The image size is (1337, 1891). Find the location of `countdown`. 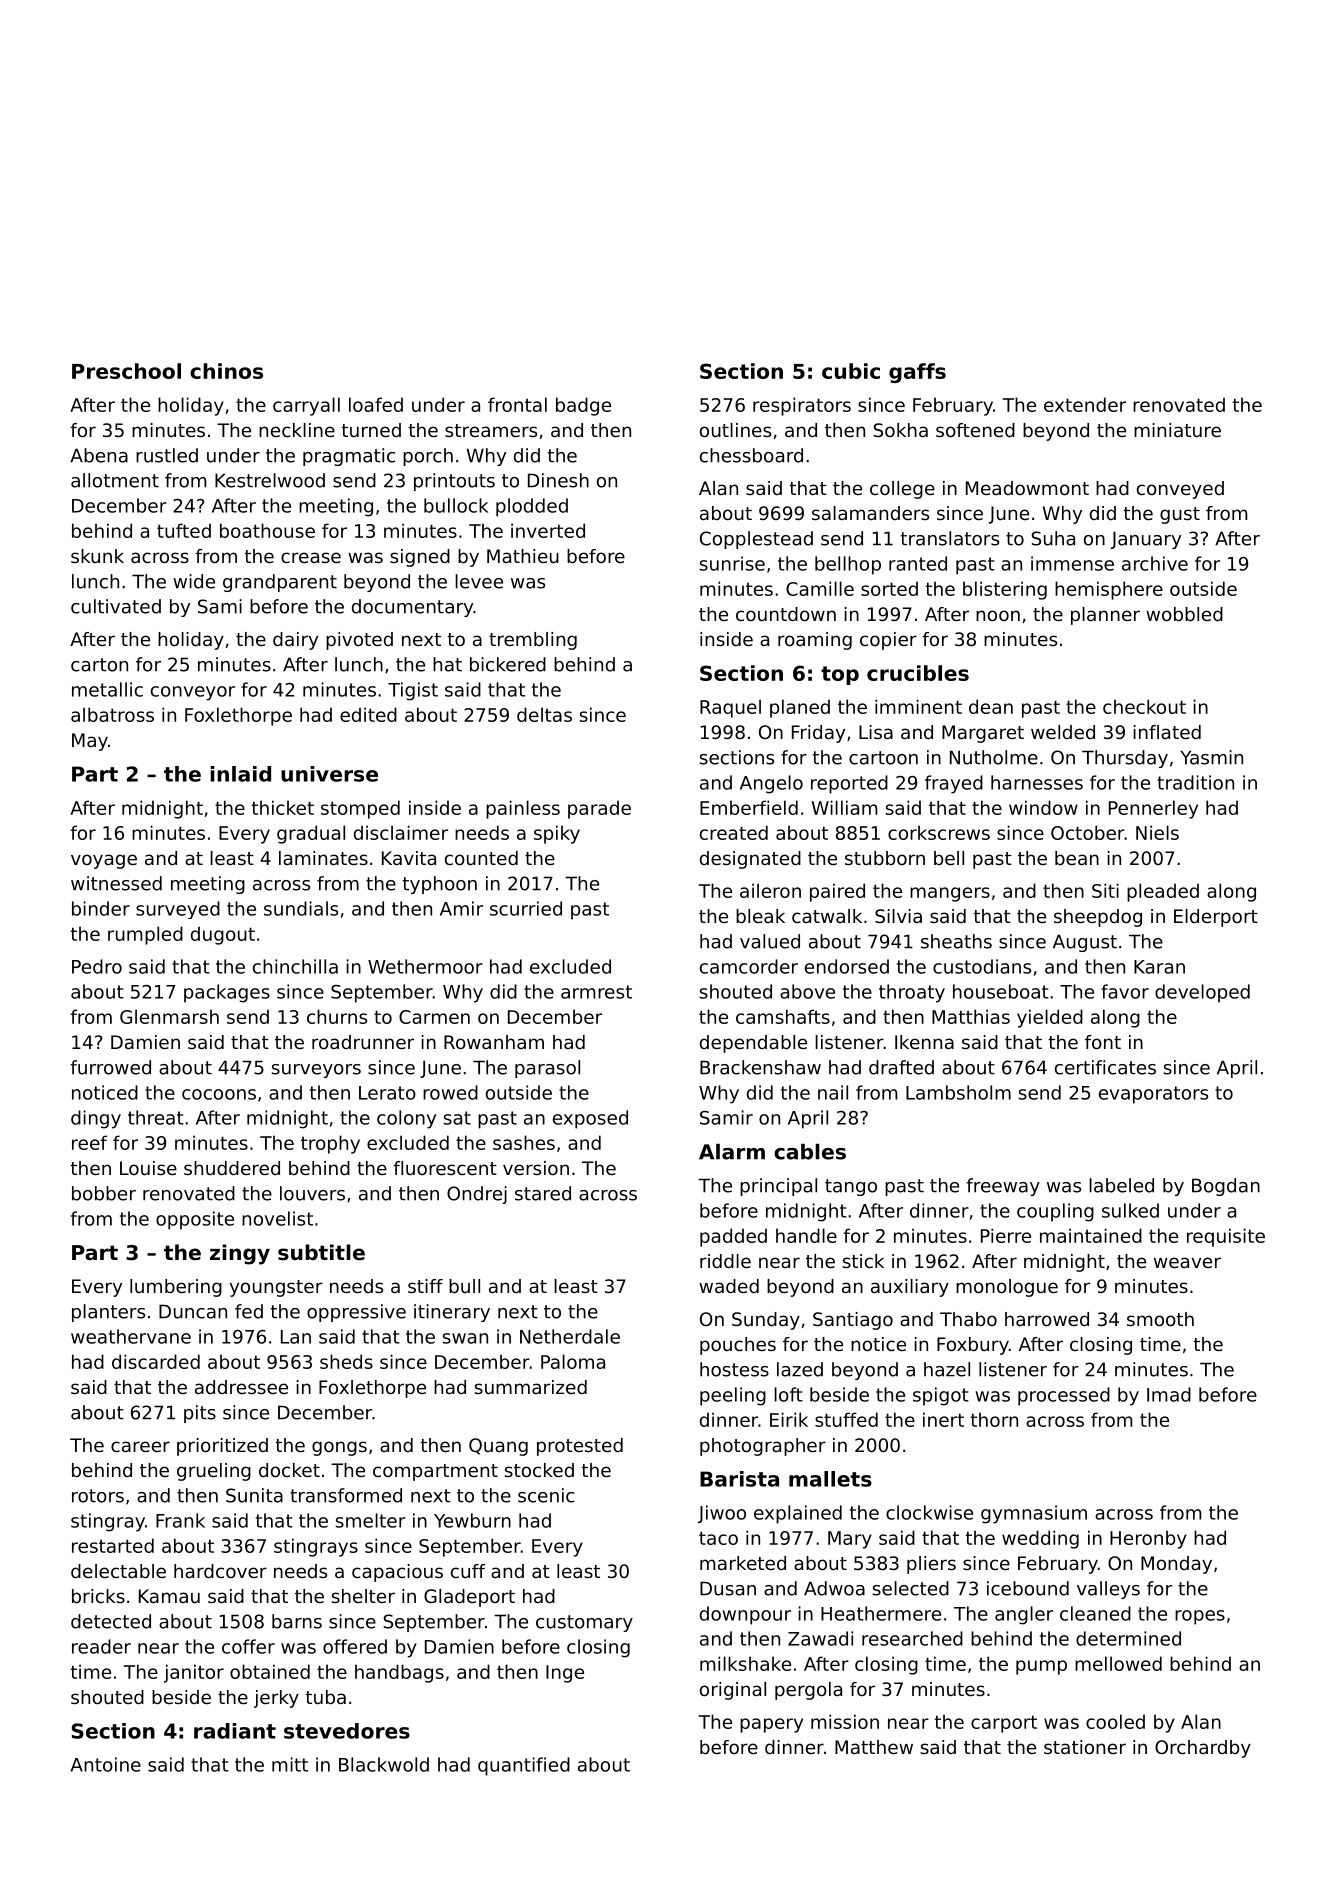

countdown is located at coordinates (786, 614).
